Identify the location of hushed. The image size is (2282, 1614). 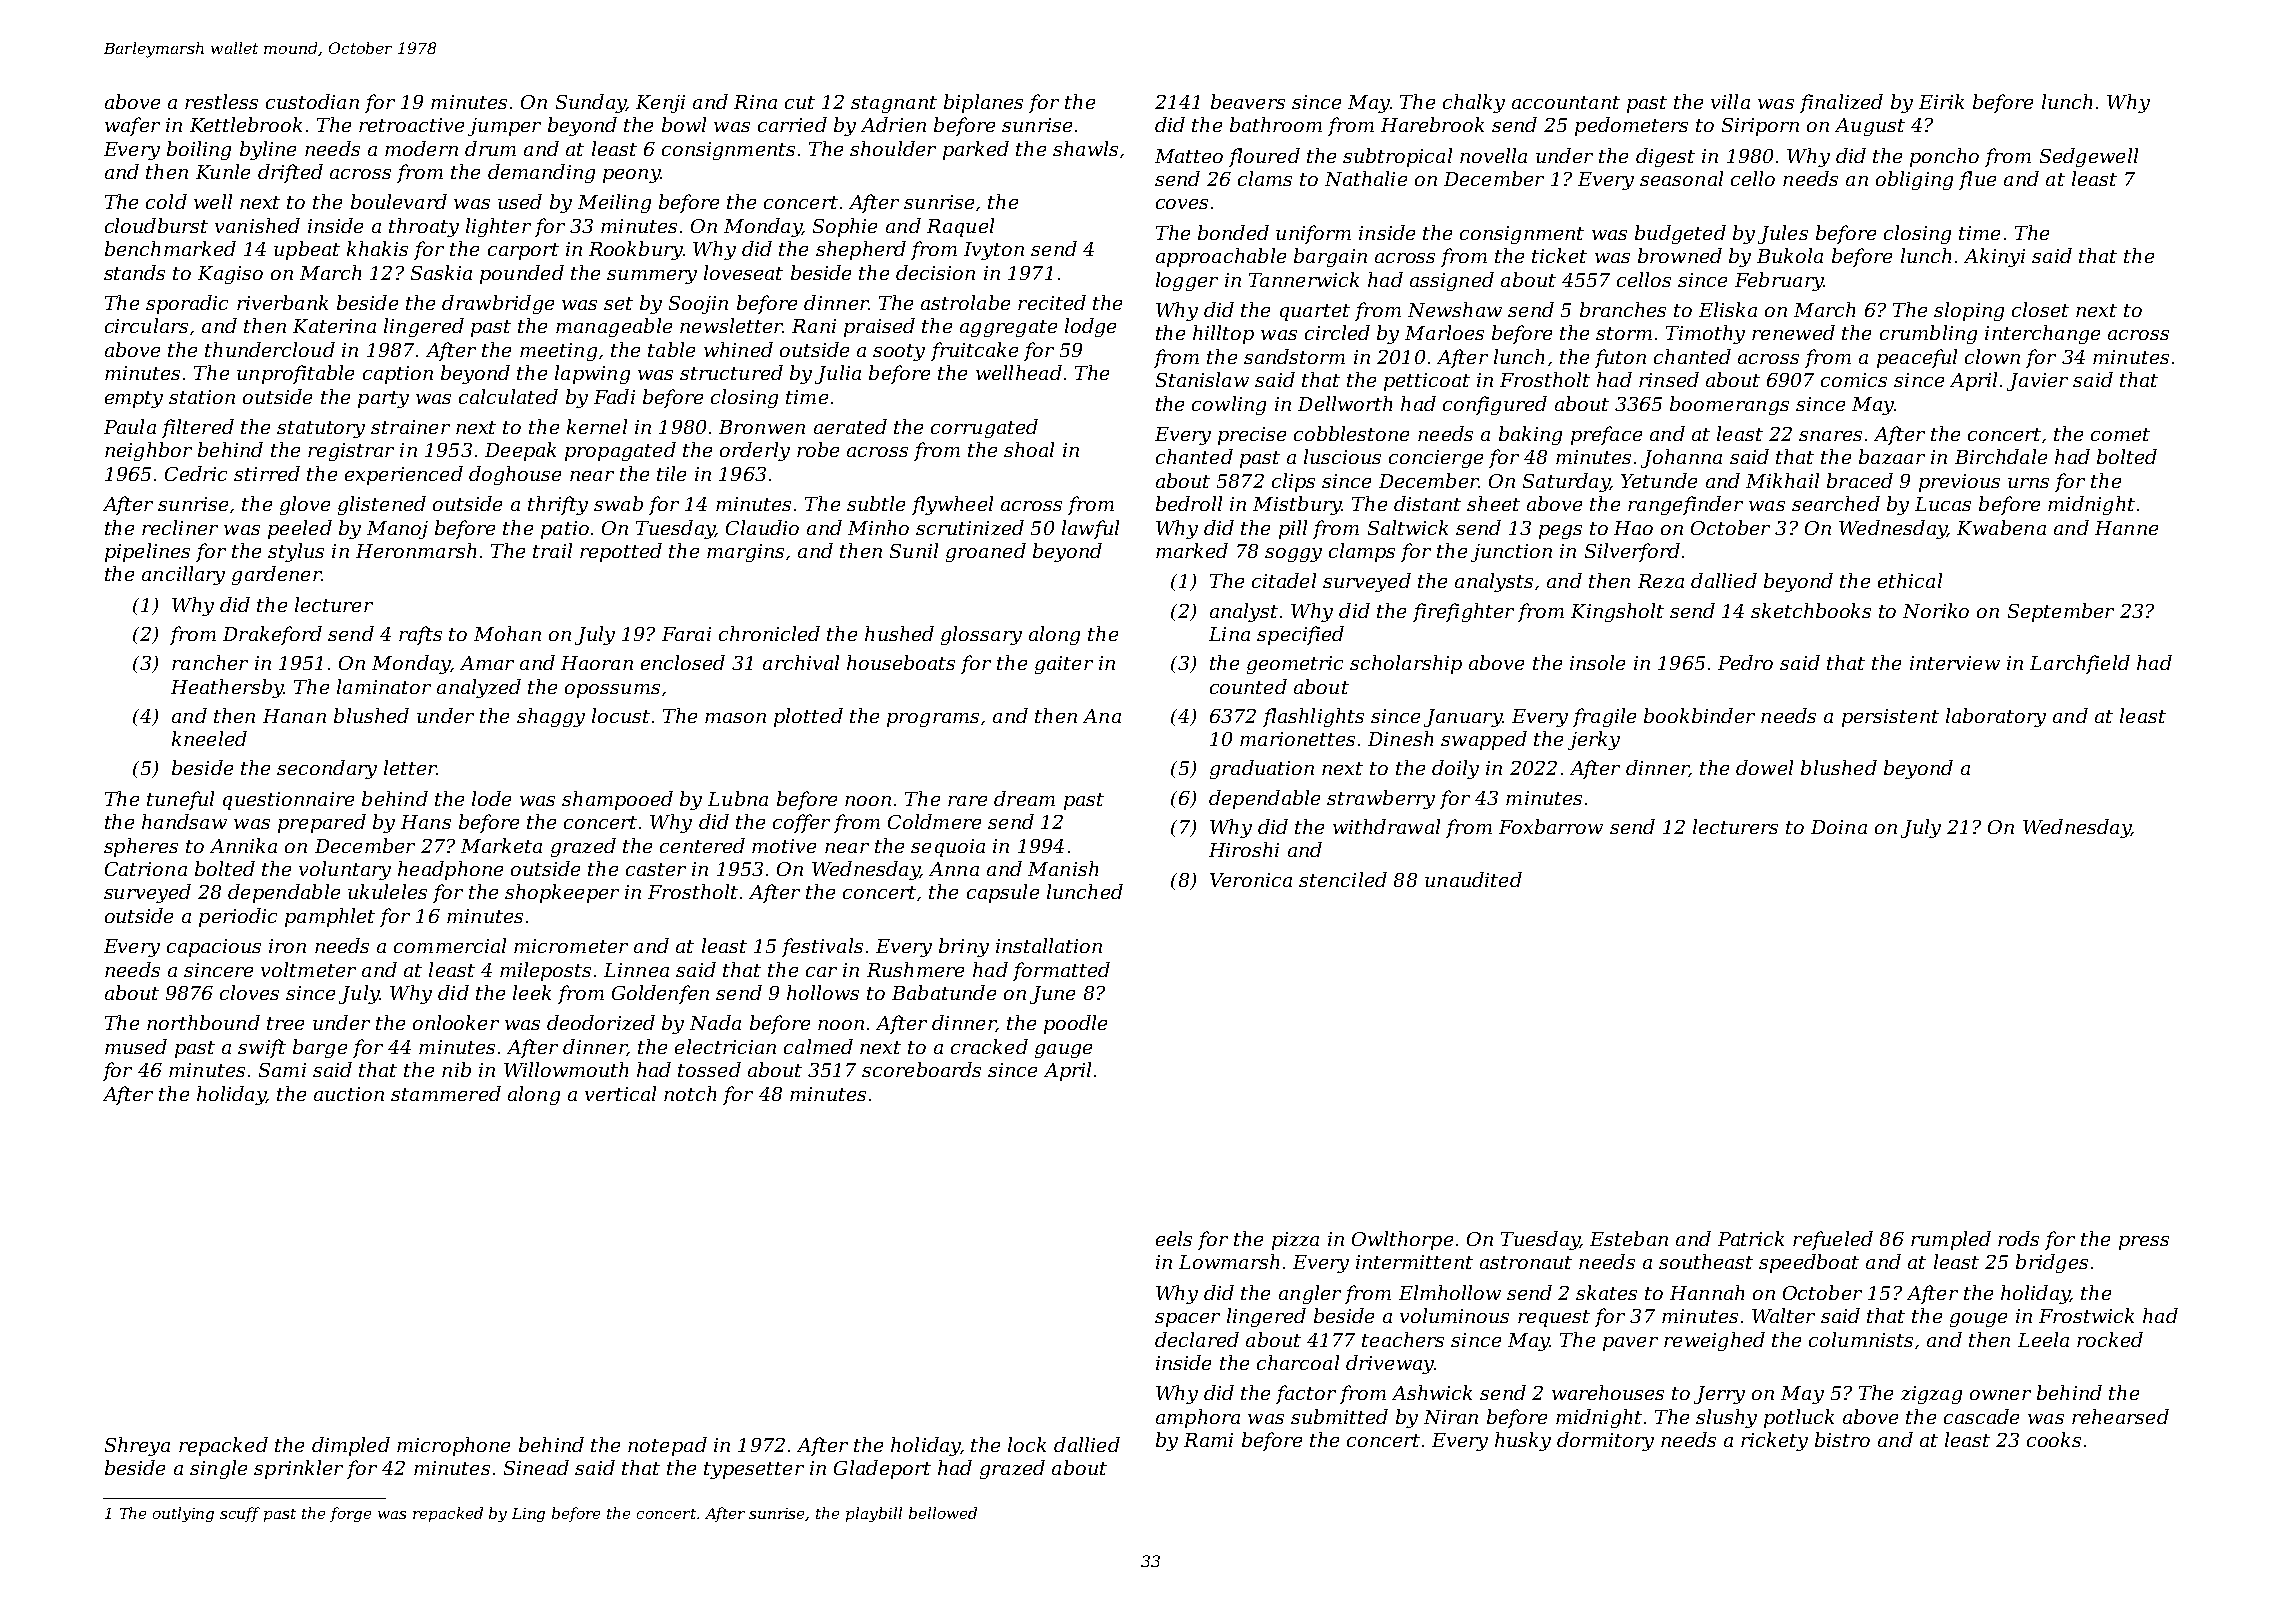
(899, 633).
